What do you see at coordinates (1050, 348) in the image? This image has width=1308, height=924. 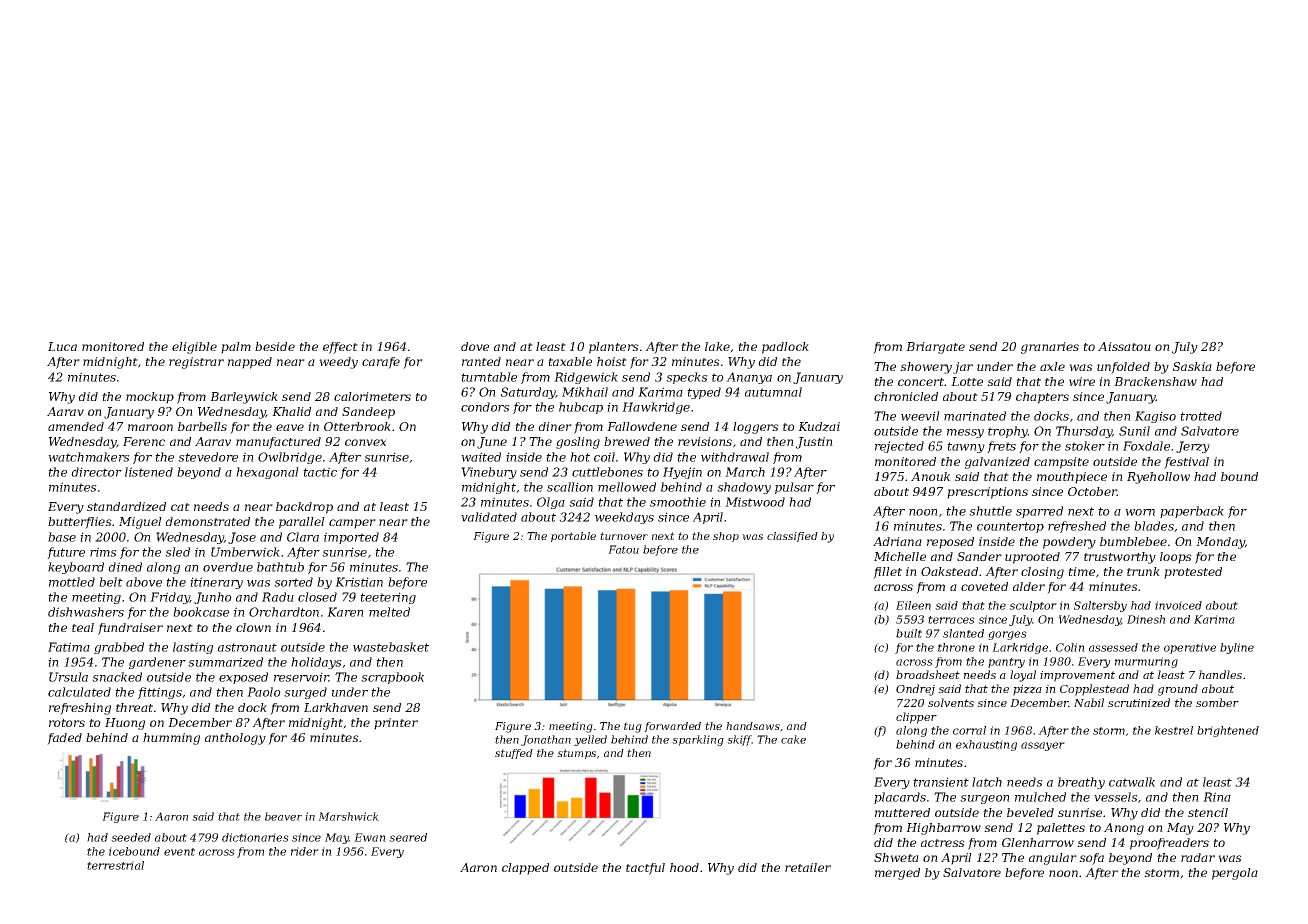 I see `granaries` at bounding box center [1050, 348].
